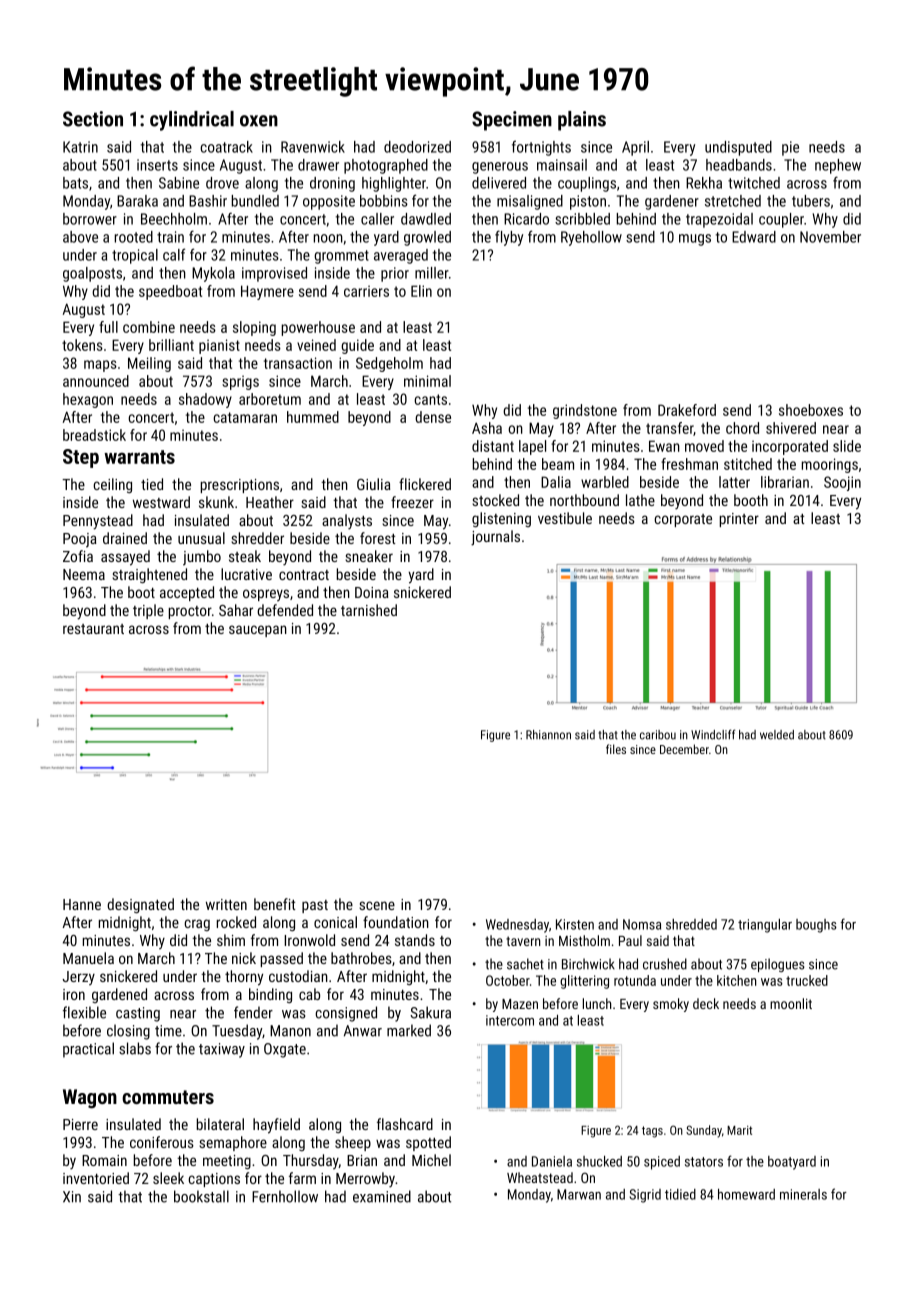 This page has width=924, height=1308. What do you see at coordinates (417, 147) in the page?
I see `deodorized` at bounding box center [417, 147].
